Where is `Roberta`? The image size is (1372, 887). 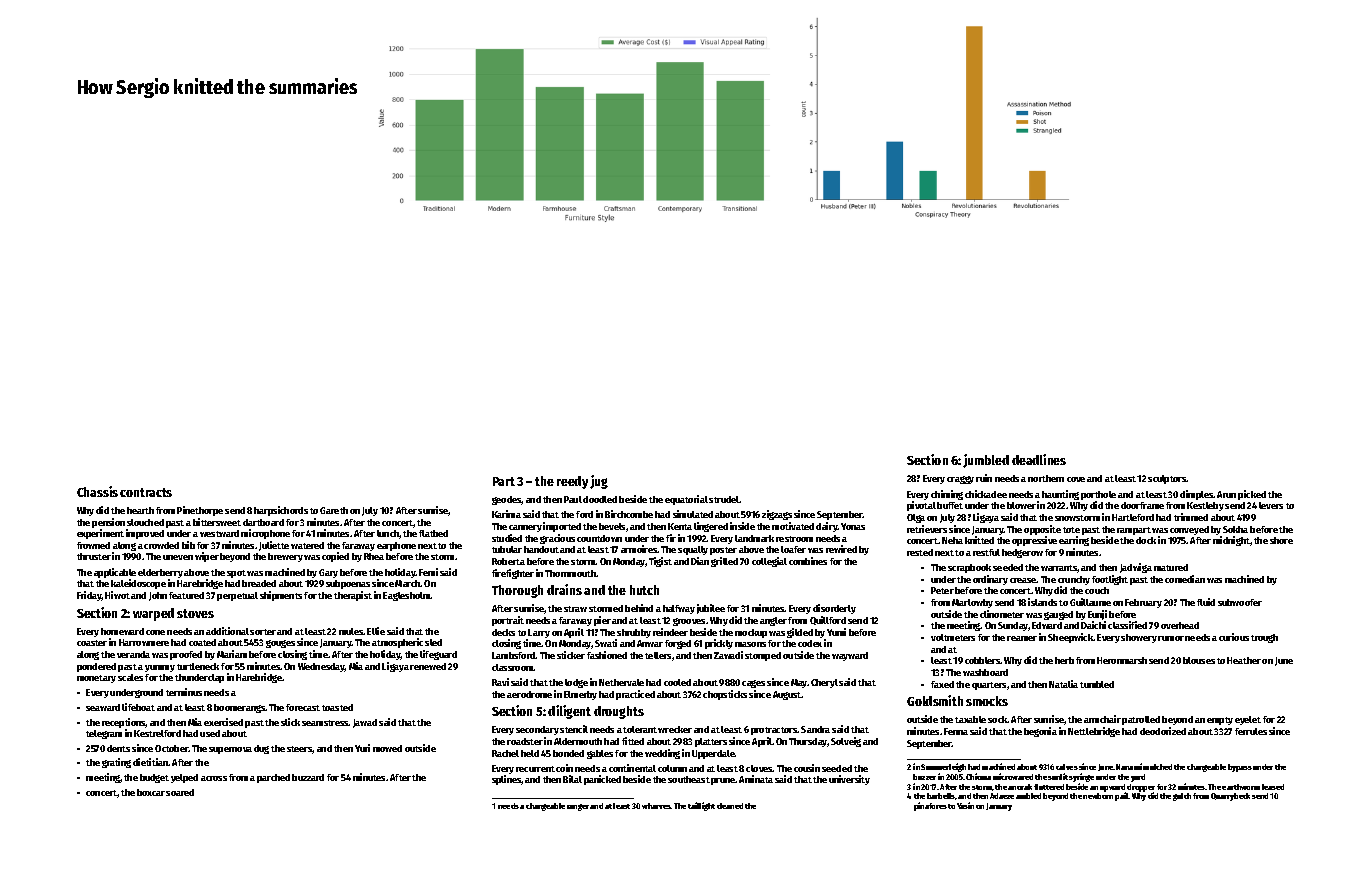 Roberta is located at coordinates (508, 561).
